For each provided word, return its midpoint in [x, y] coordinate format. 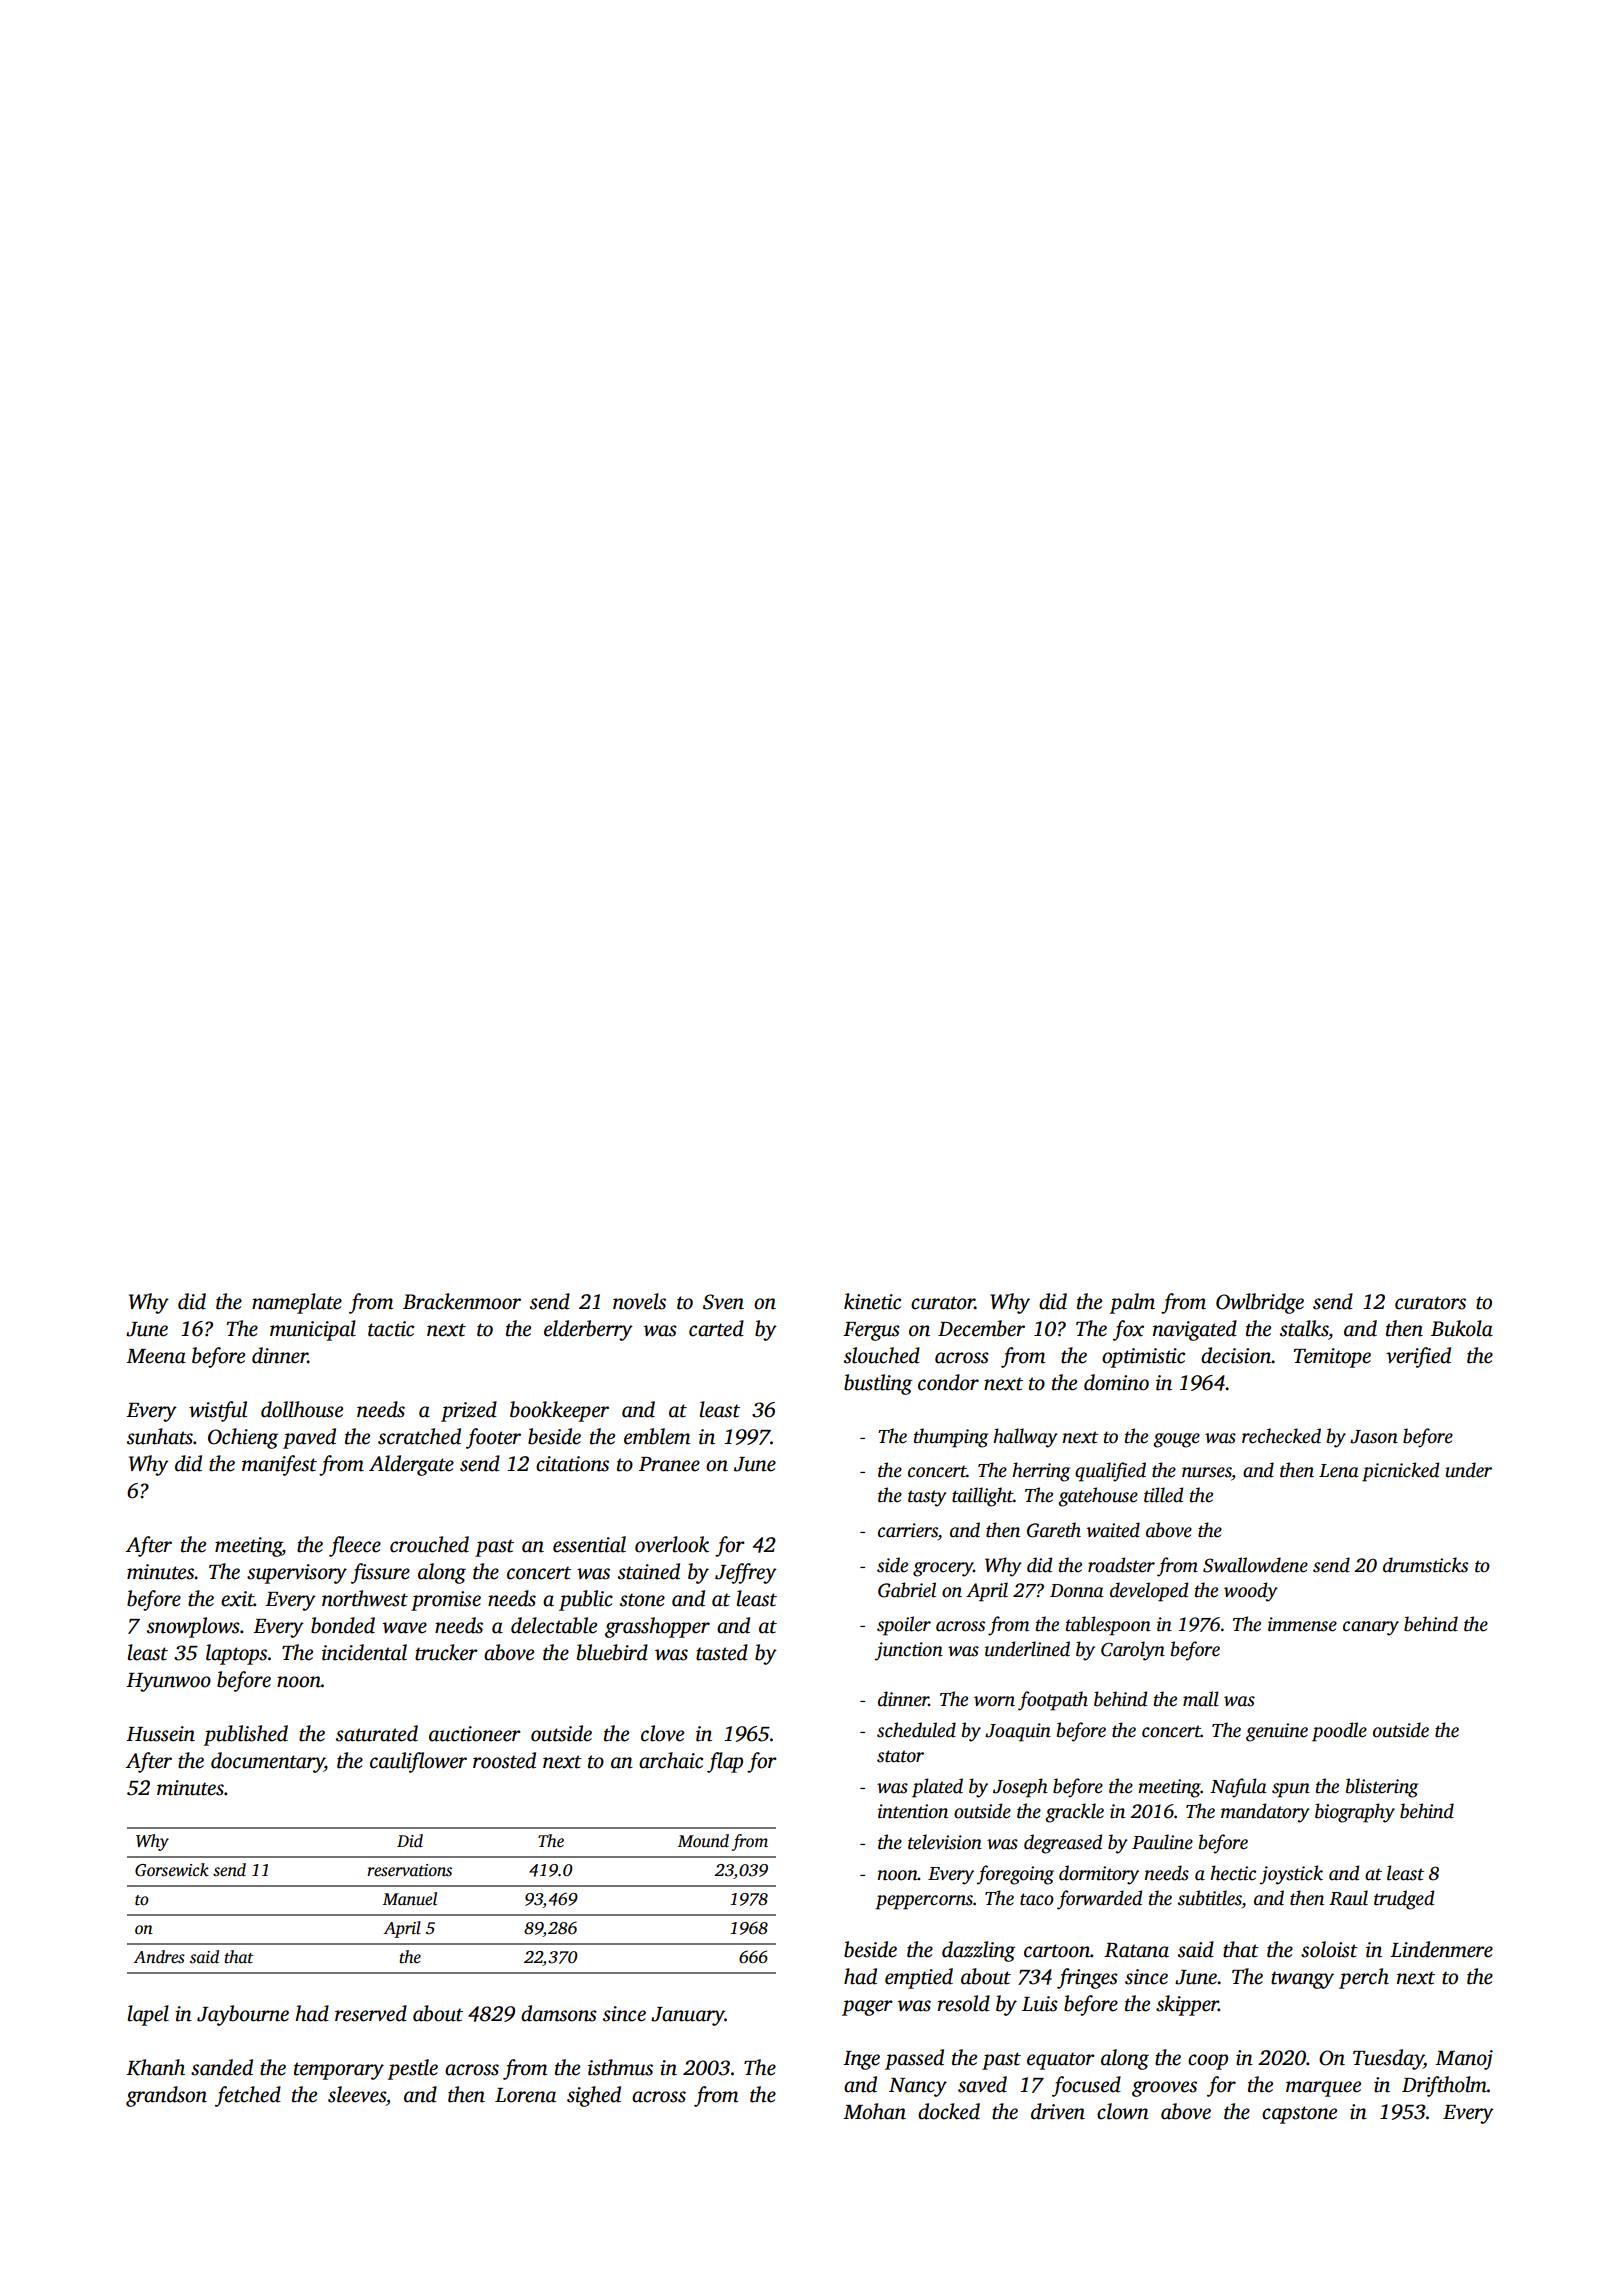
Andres [159, 1957]
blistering [1382, 1788]
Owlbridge [1260, 1303]
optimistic [1143, 1358]
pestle [412, 2069]
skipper [1187, 2005]
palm [1132, 1303]
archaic [671, 1760]
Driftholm [1444, 2086]
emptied [919, 1978]
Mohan [874, 2111]
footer [493, 1438]
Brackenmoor [462, 1301]
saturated [377, 1733]
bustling [878, 1384]
